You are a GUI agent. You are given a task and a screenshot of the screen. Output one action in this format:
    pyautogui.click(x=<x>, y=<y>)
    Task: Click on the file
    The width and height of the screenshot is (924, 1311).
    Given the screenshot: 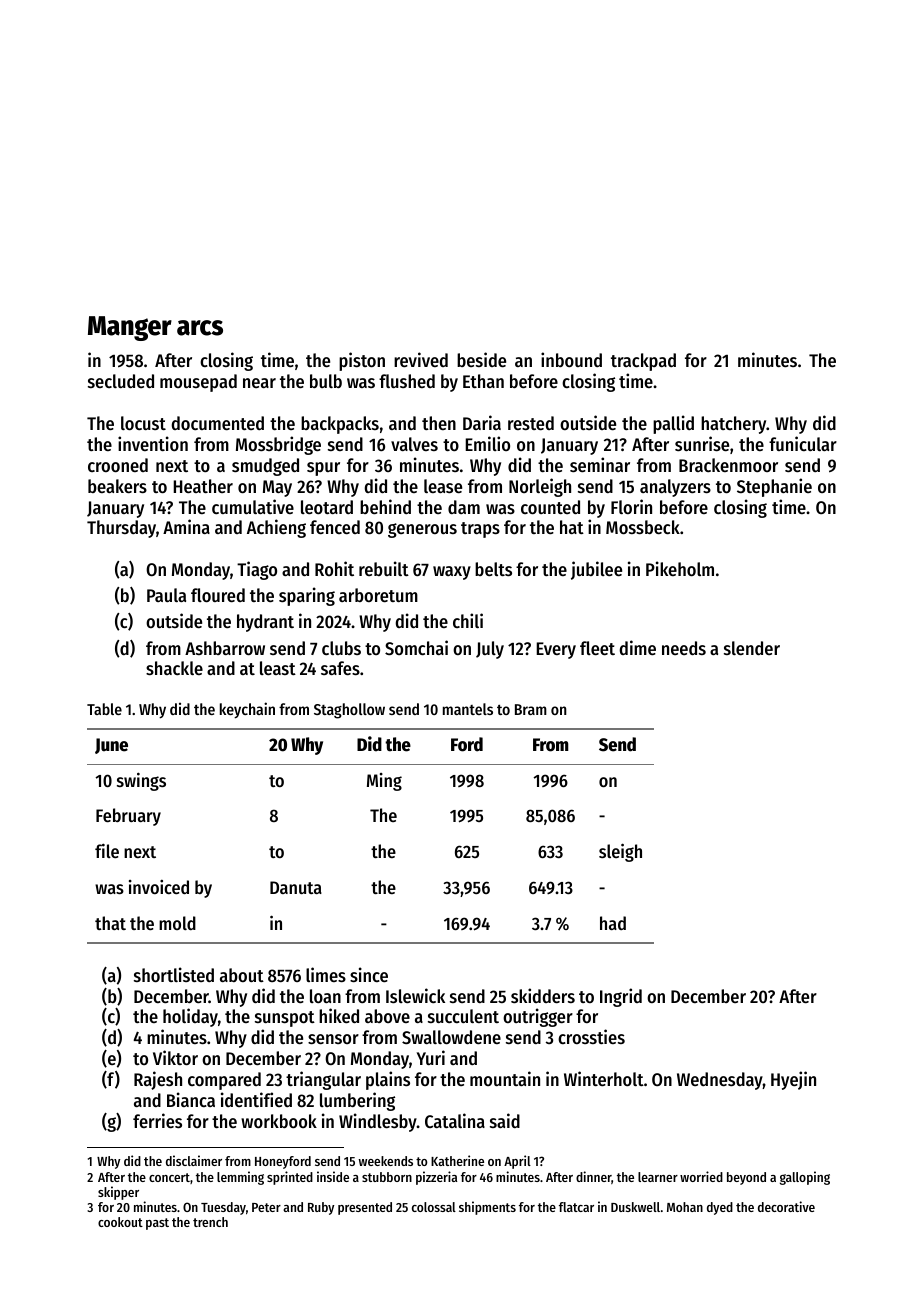 What is the action you would take?
    pyautogui.click(x=107, y=850)
